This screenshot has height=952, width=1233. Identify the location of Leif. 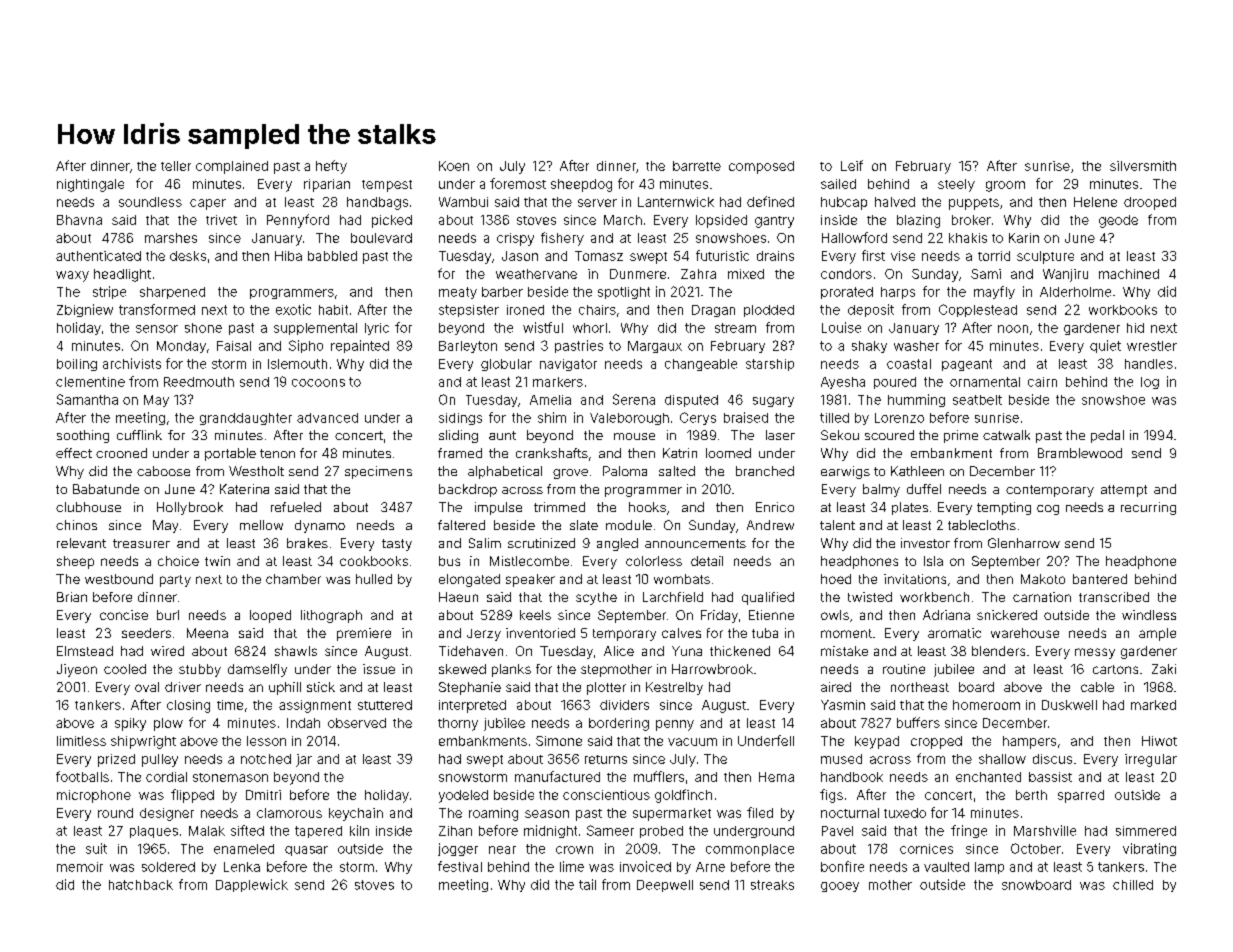
(852, 165).
